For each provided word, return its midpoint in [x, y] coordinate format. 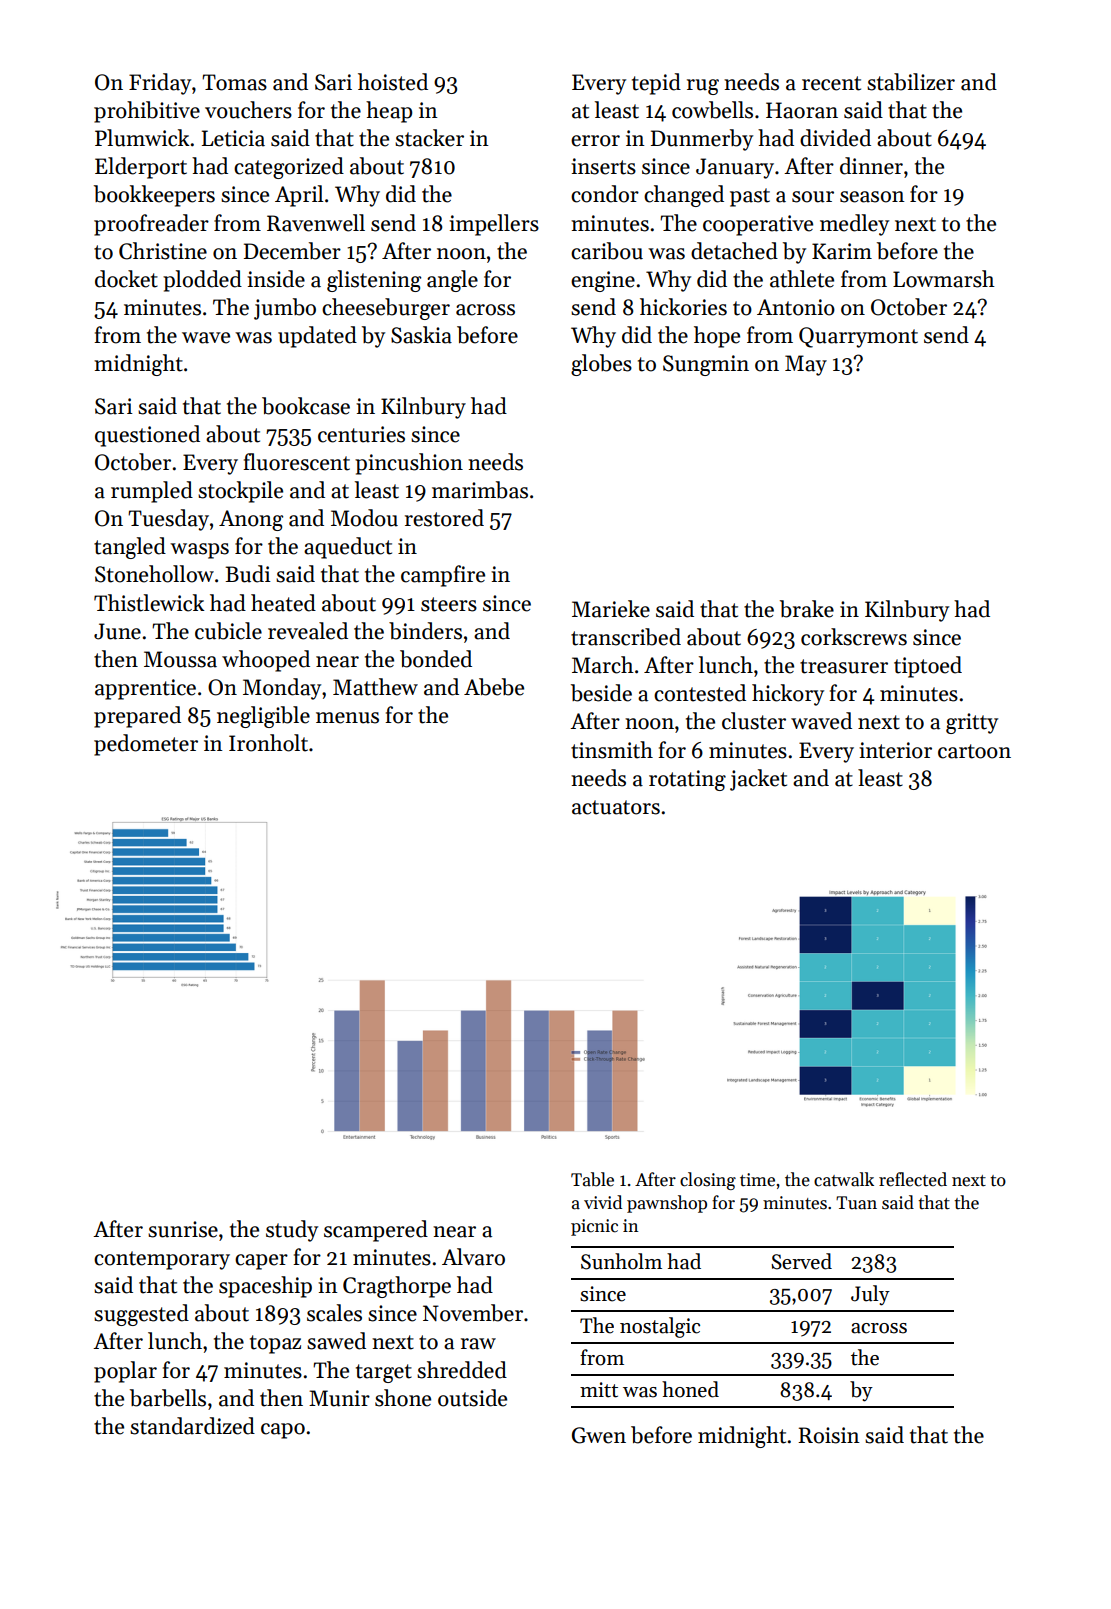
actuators [616, 807]
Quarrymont [858, 337]
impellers [494, 225]
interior [895, 750]
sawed [336, 1341]
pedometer [146, 745]
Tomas [234, 82]
